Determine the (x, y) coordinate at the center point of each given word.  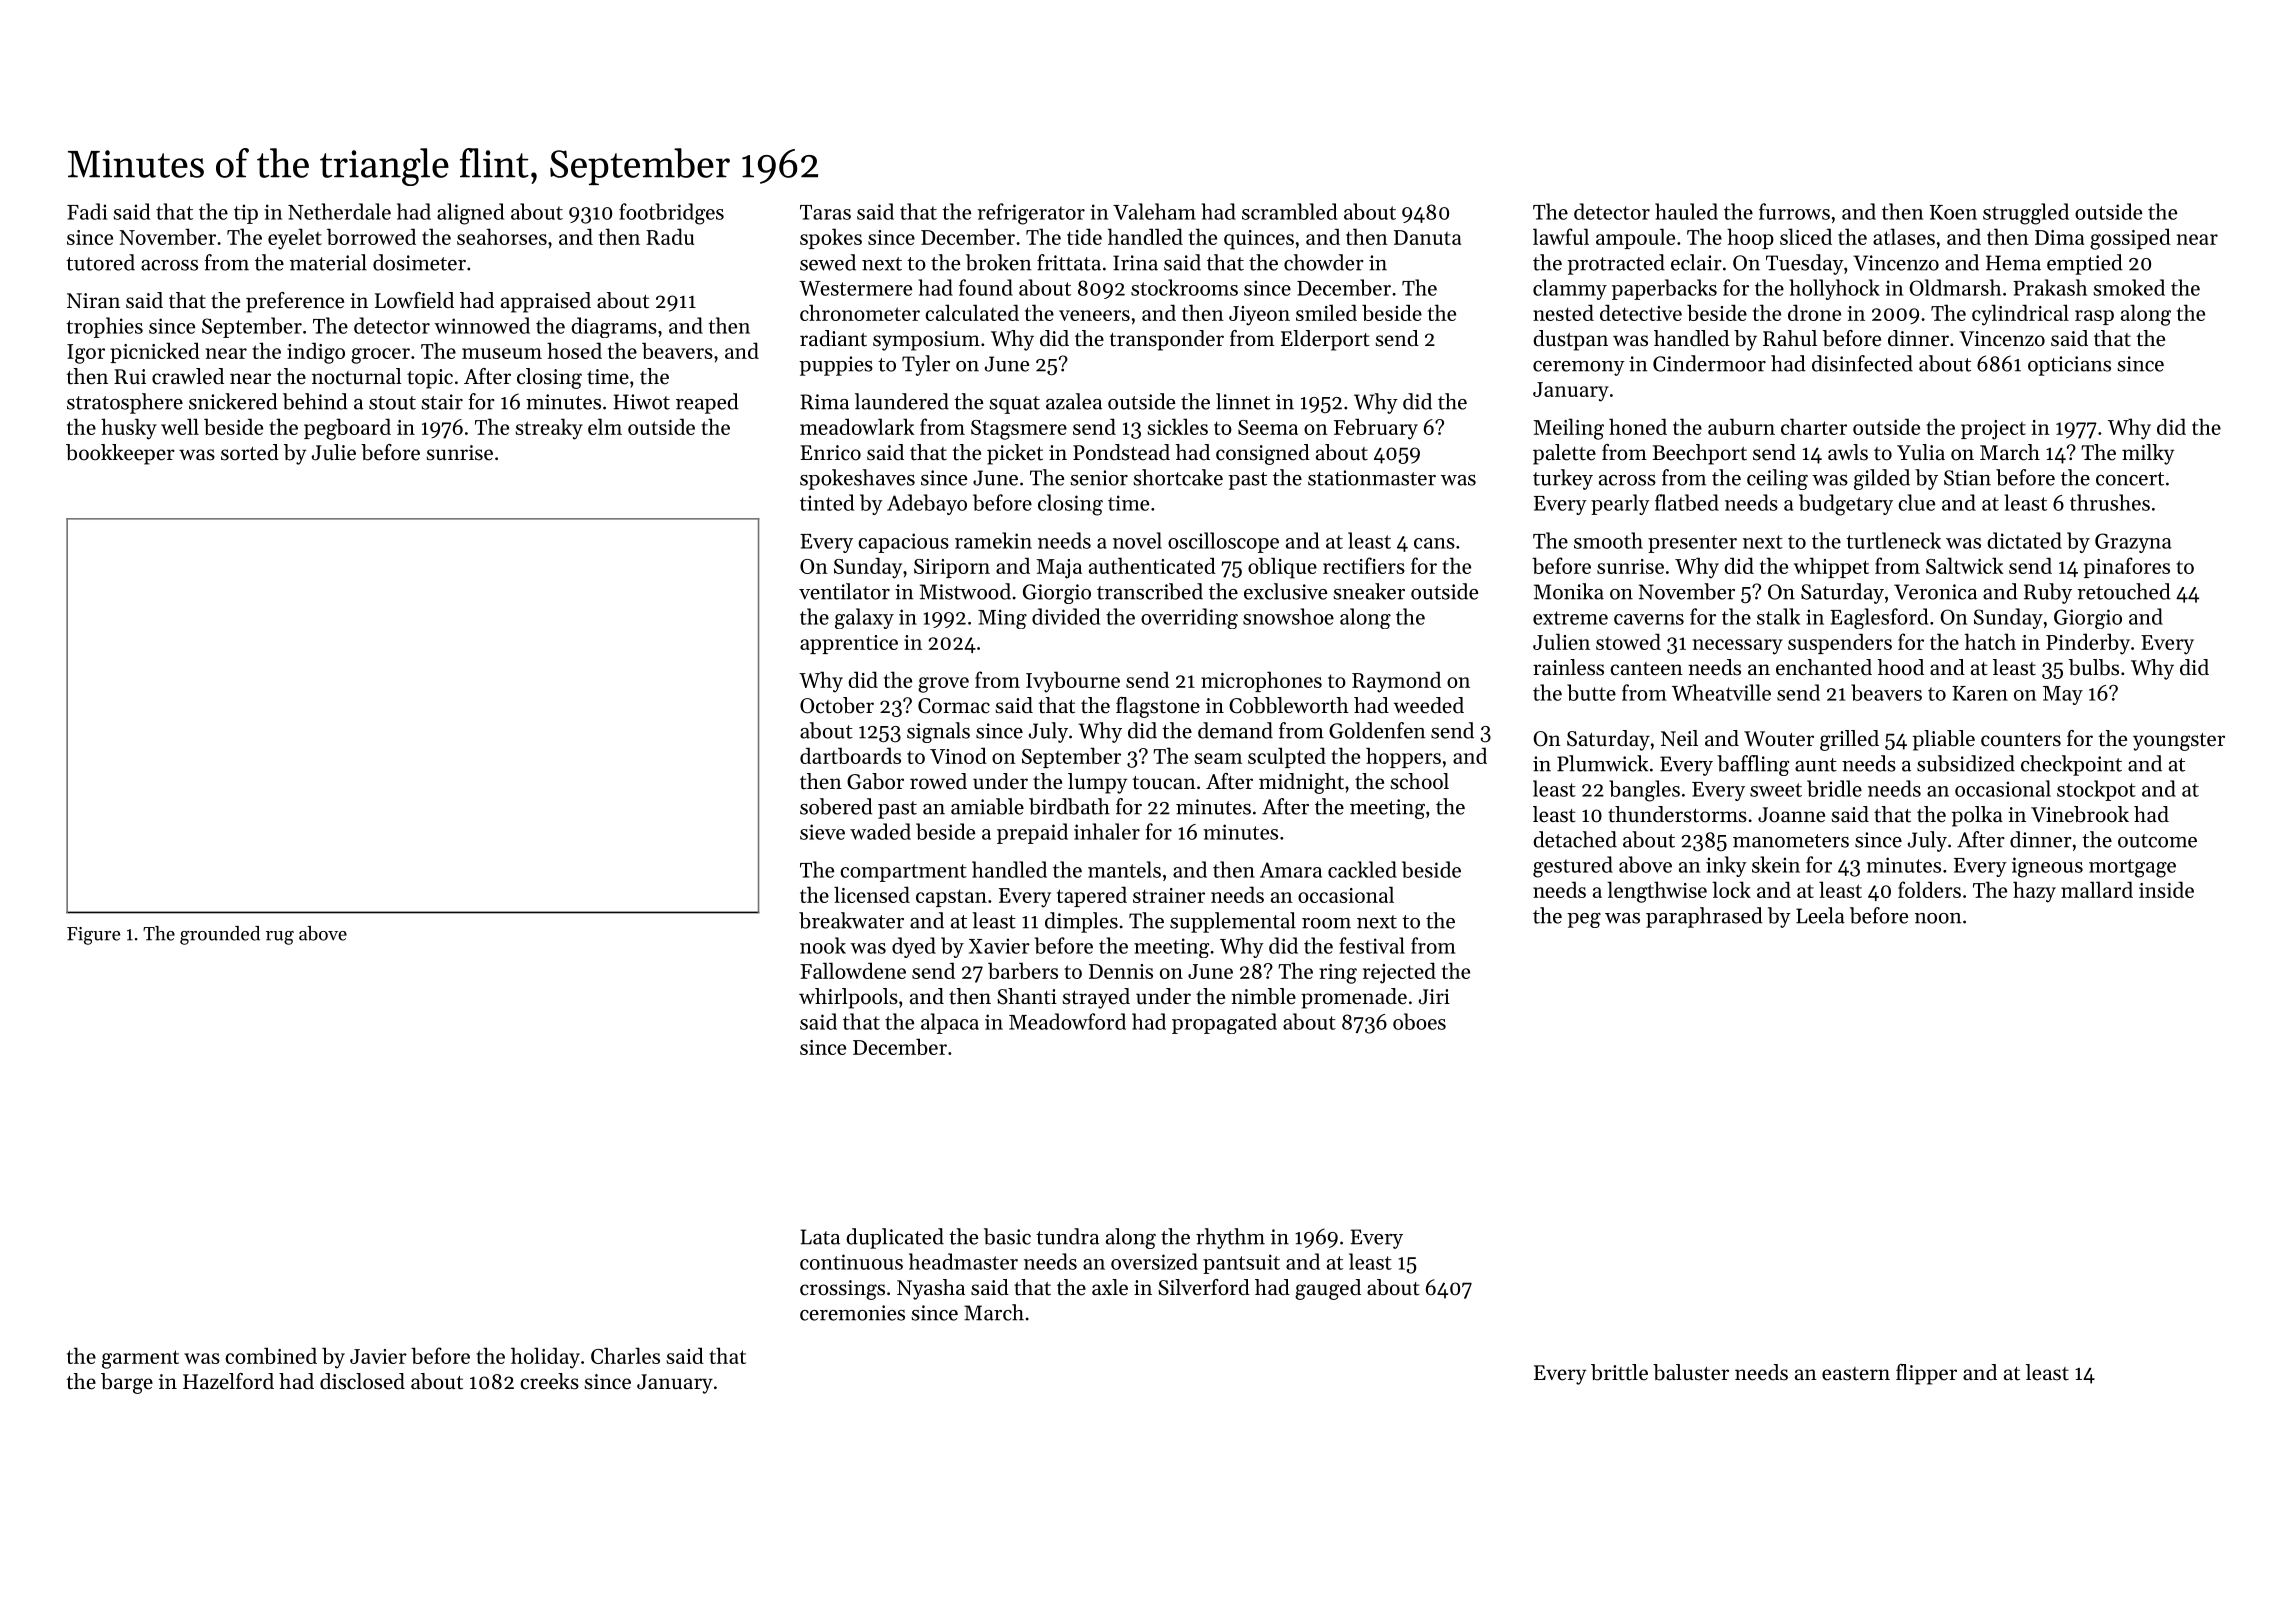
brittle (1619, 1372)
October (837, 705)
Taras (825, 212)
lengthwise (1657, 892)
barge (127, 1383)
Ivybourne (1073, 682)
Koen (1953, 212)
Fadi (87, 211)
